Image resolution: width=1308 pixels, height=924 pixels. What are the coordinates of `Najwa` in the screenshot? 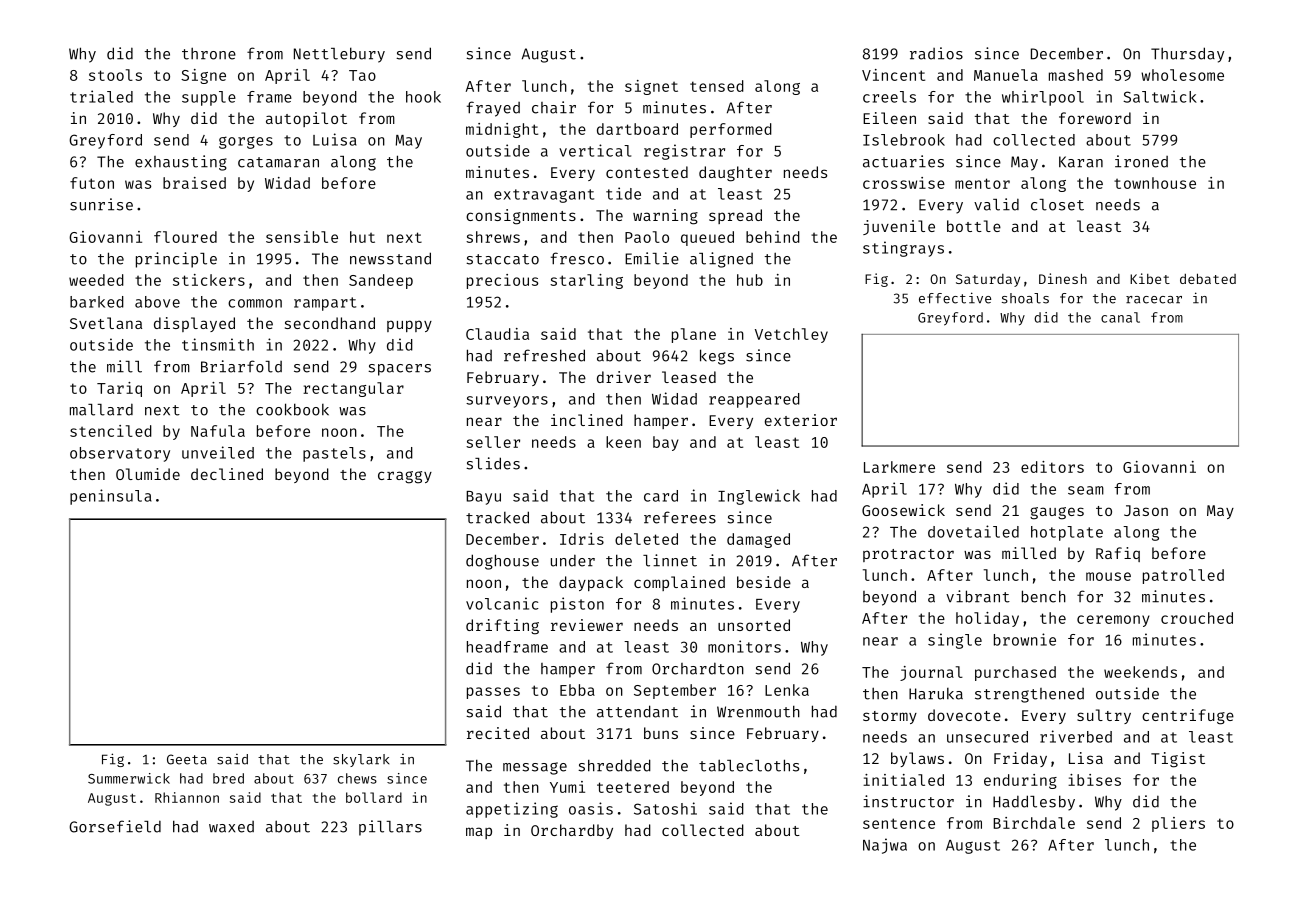 It's located at (885, 846).
